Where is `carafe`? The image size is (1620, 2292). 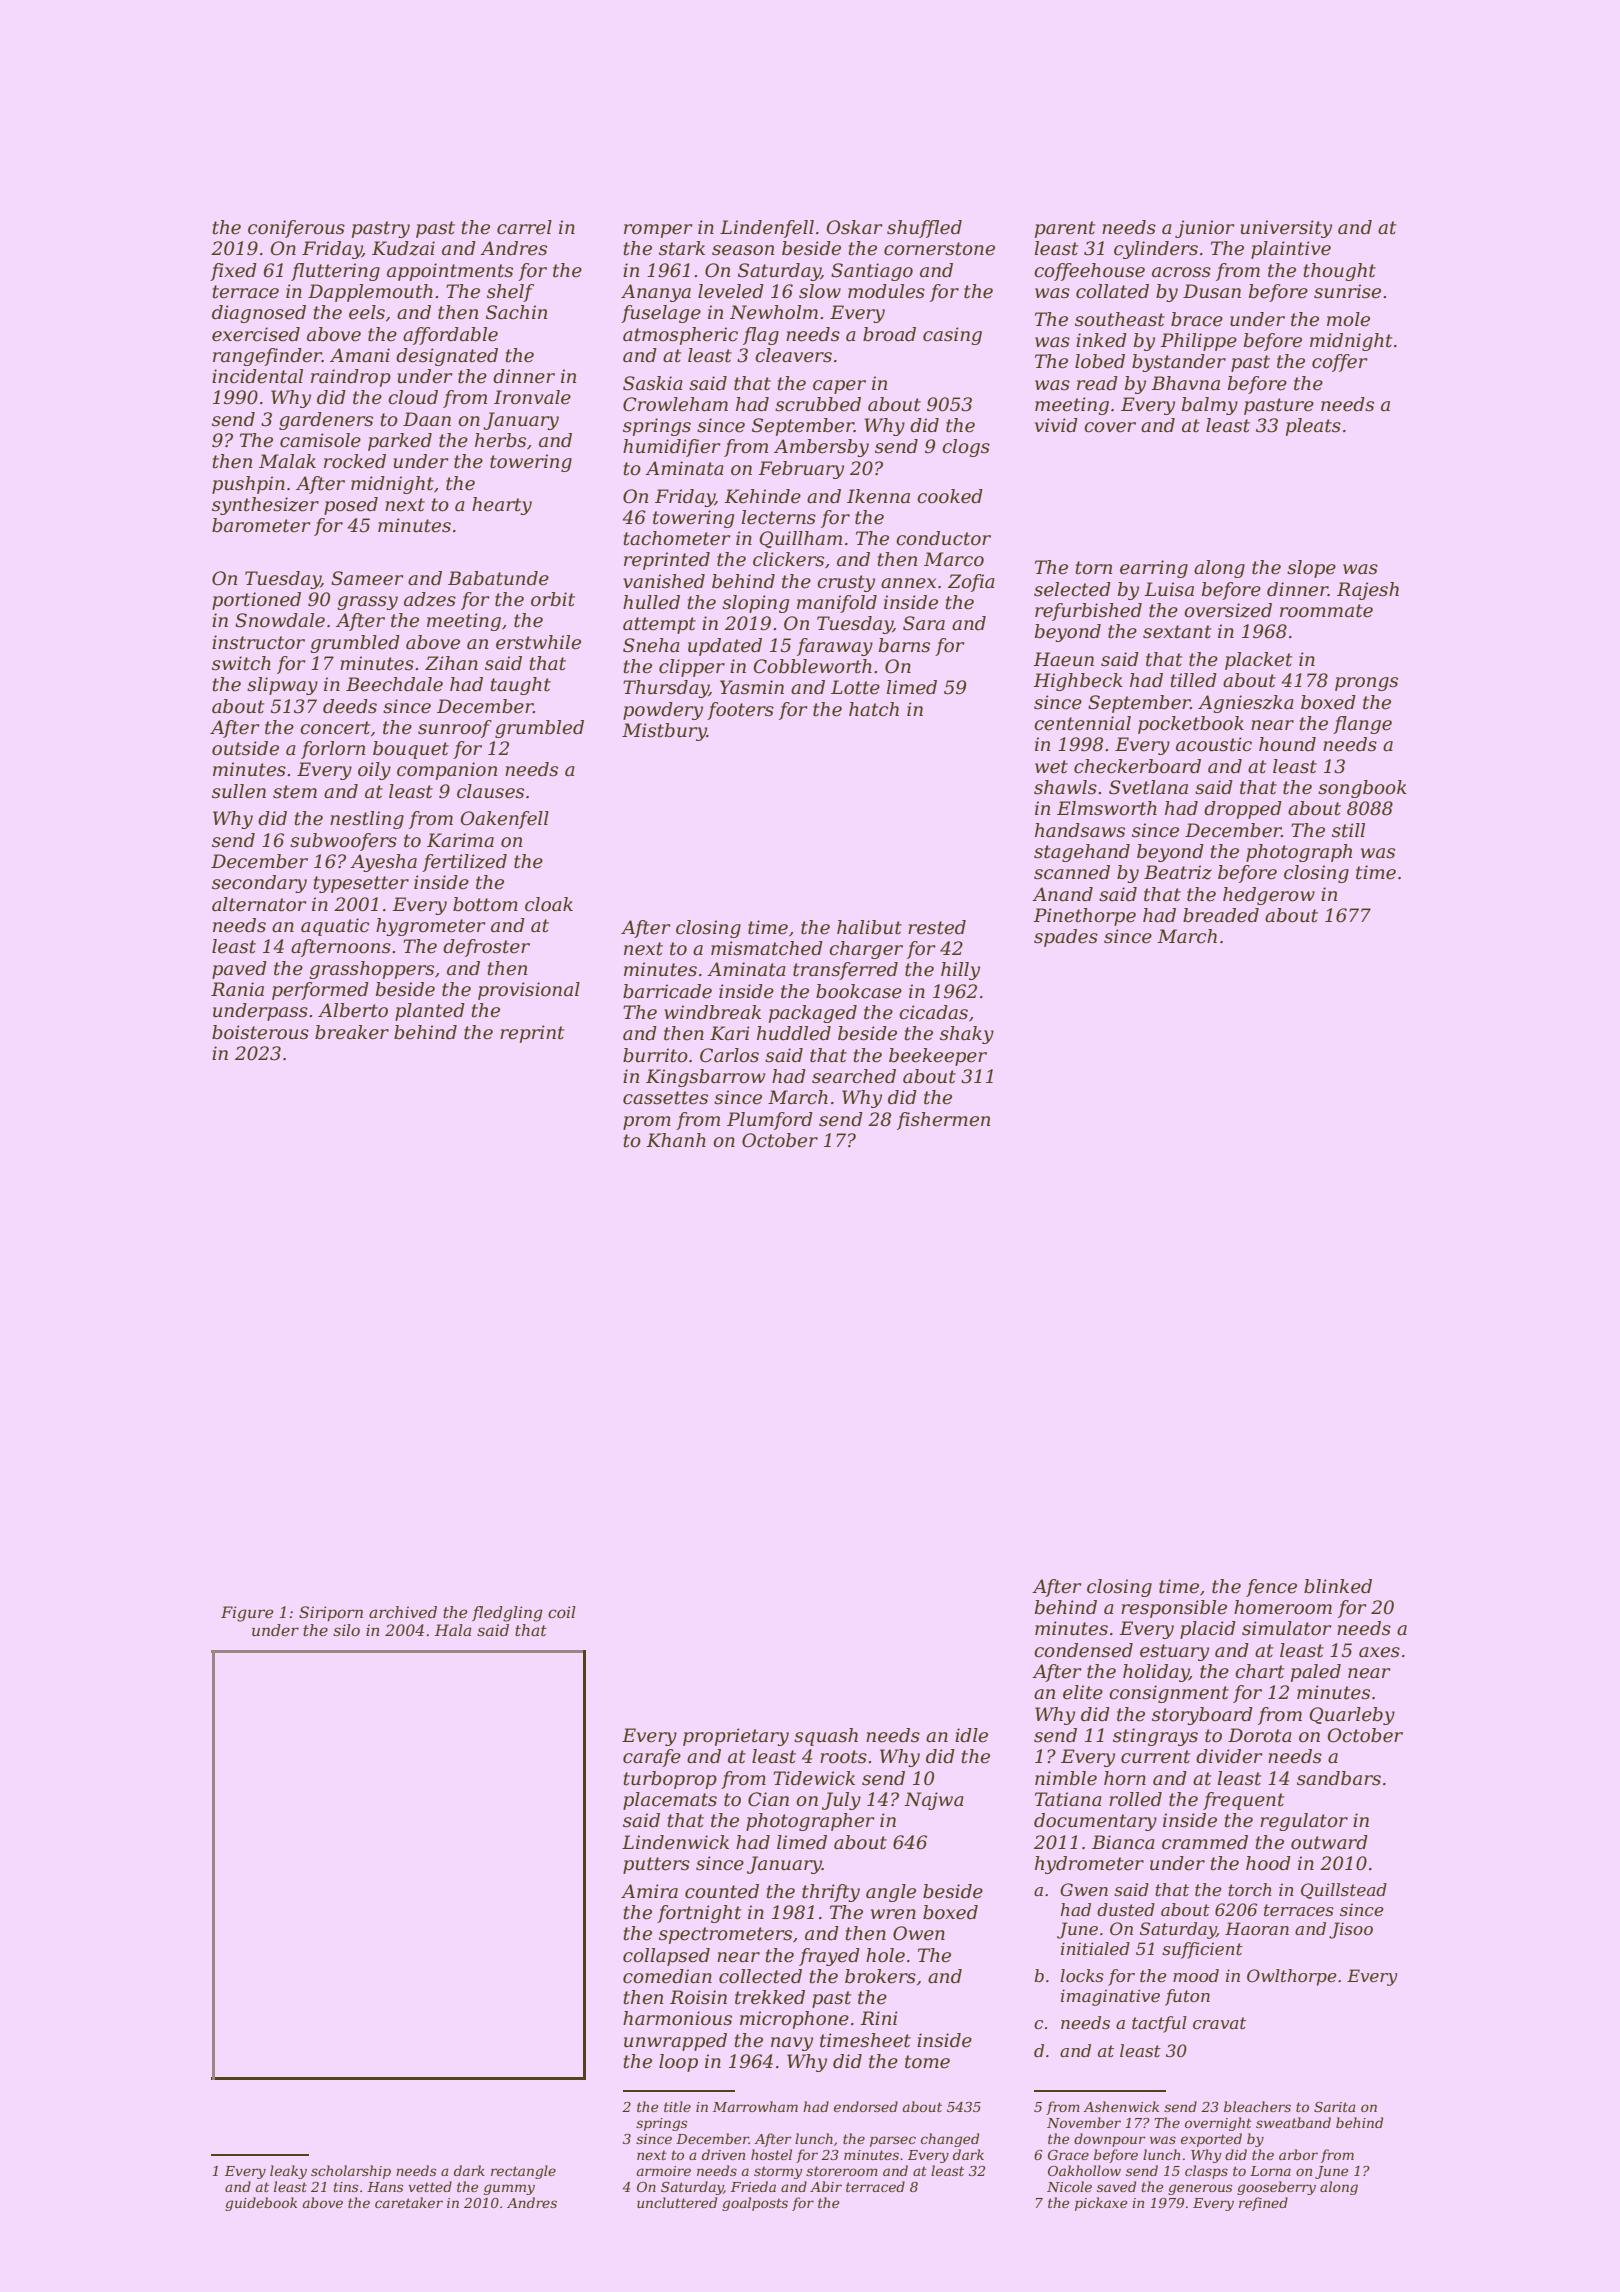 carafe is located at coordinates (652, 1758).
